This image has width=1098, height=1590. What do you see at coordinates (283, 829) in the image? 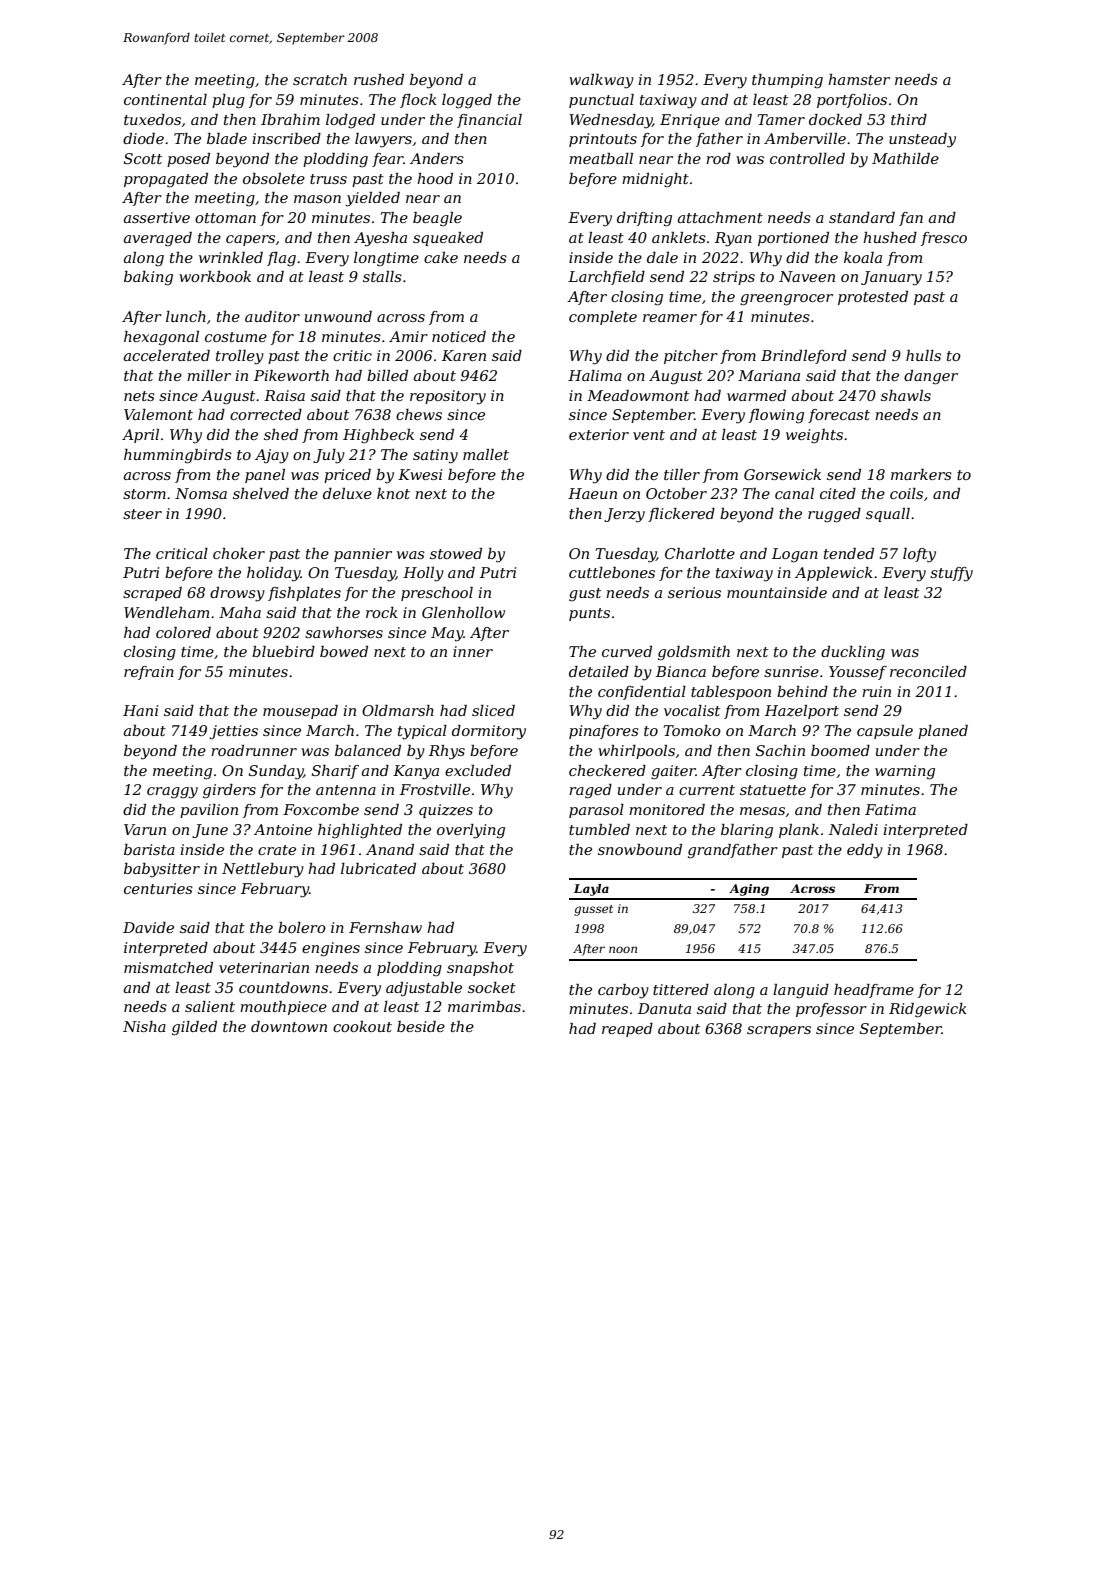
I see `Antoine` at bounding box center [283, 829].
